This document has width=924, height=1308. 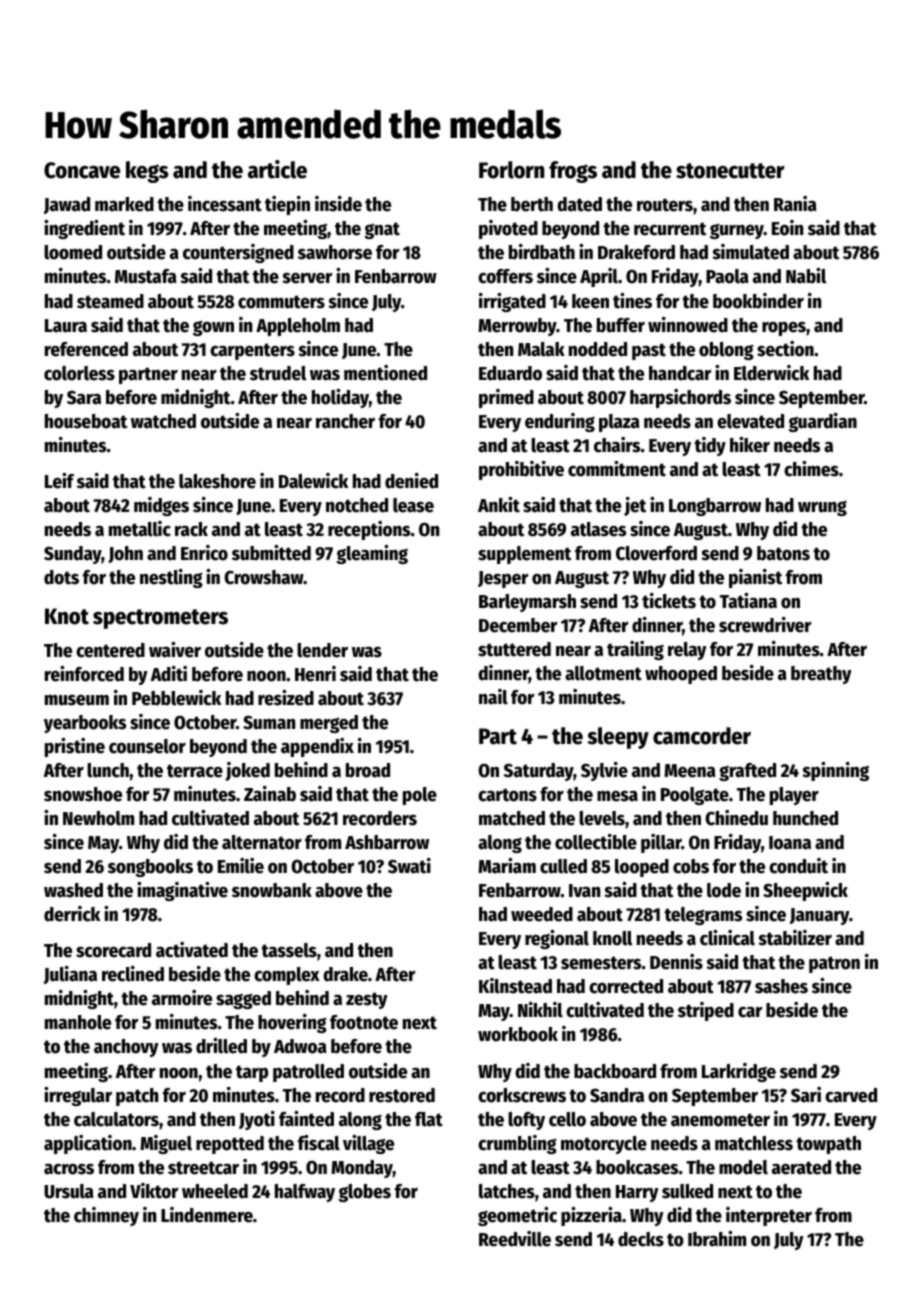 I want to click on nail, so click(x=493, y=697).
